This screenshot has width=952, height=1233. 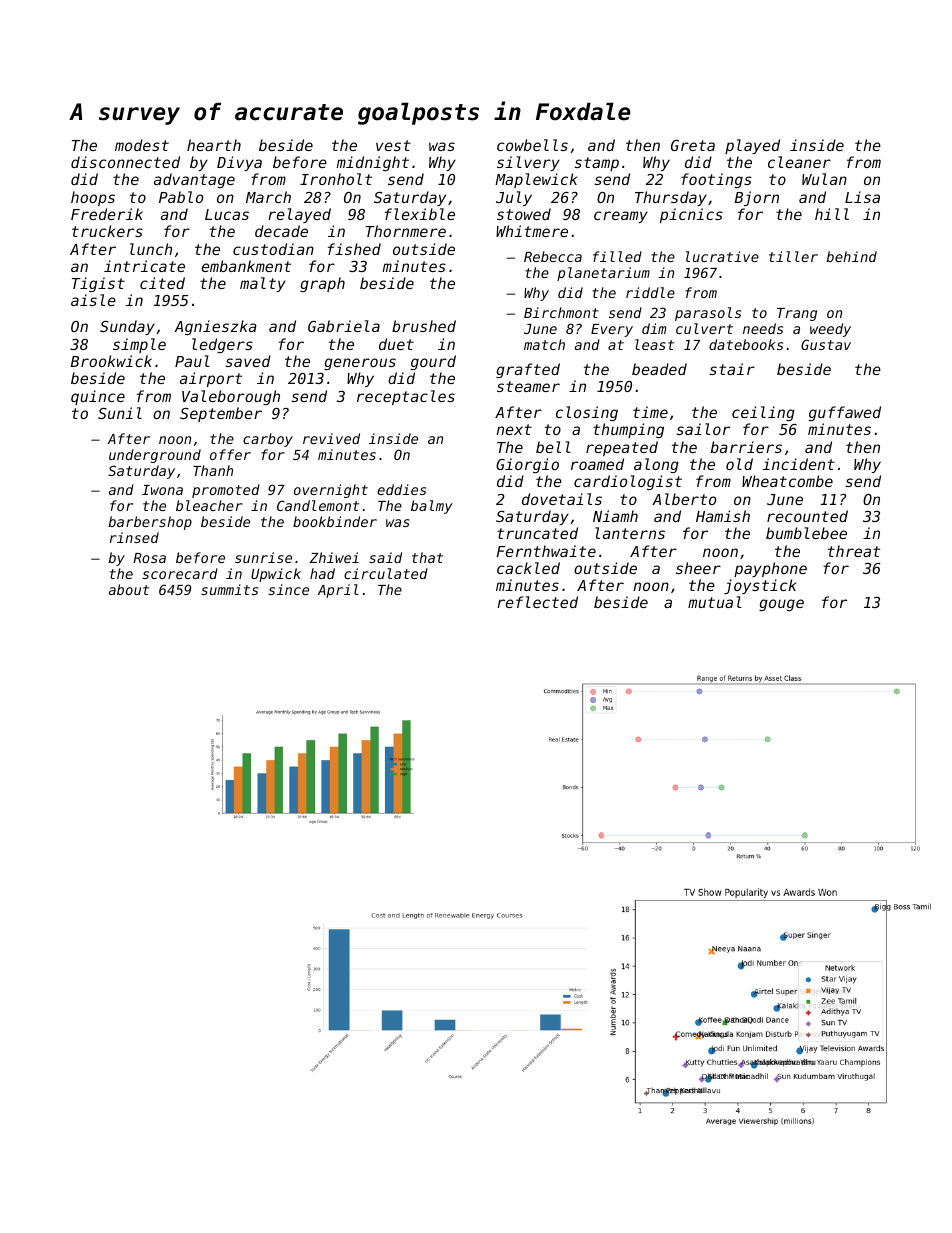 I want to click on saved, so click(x=248, y=361).
